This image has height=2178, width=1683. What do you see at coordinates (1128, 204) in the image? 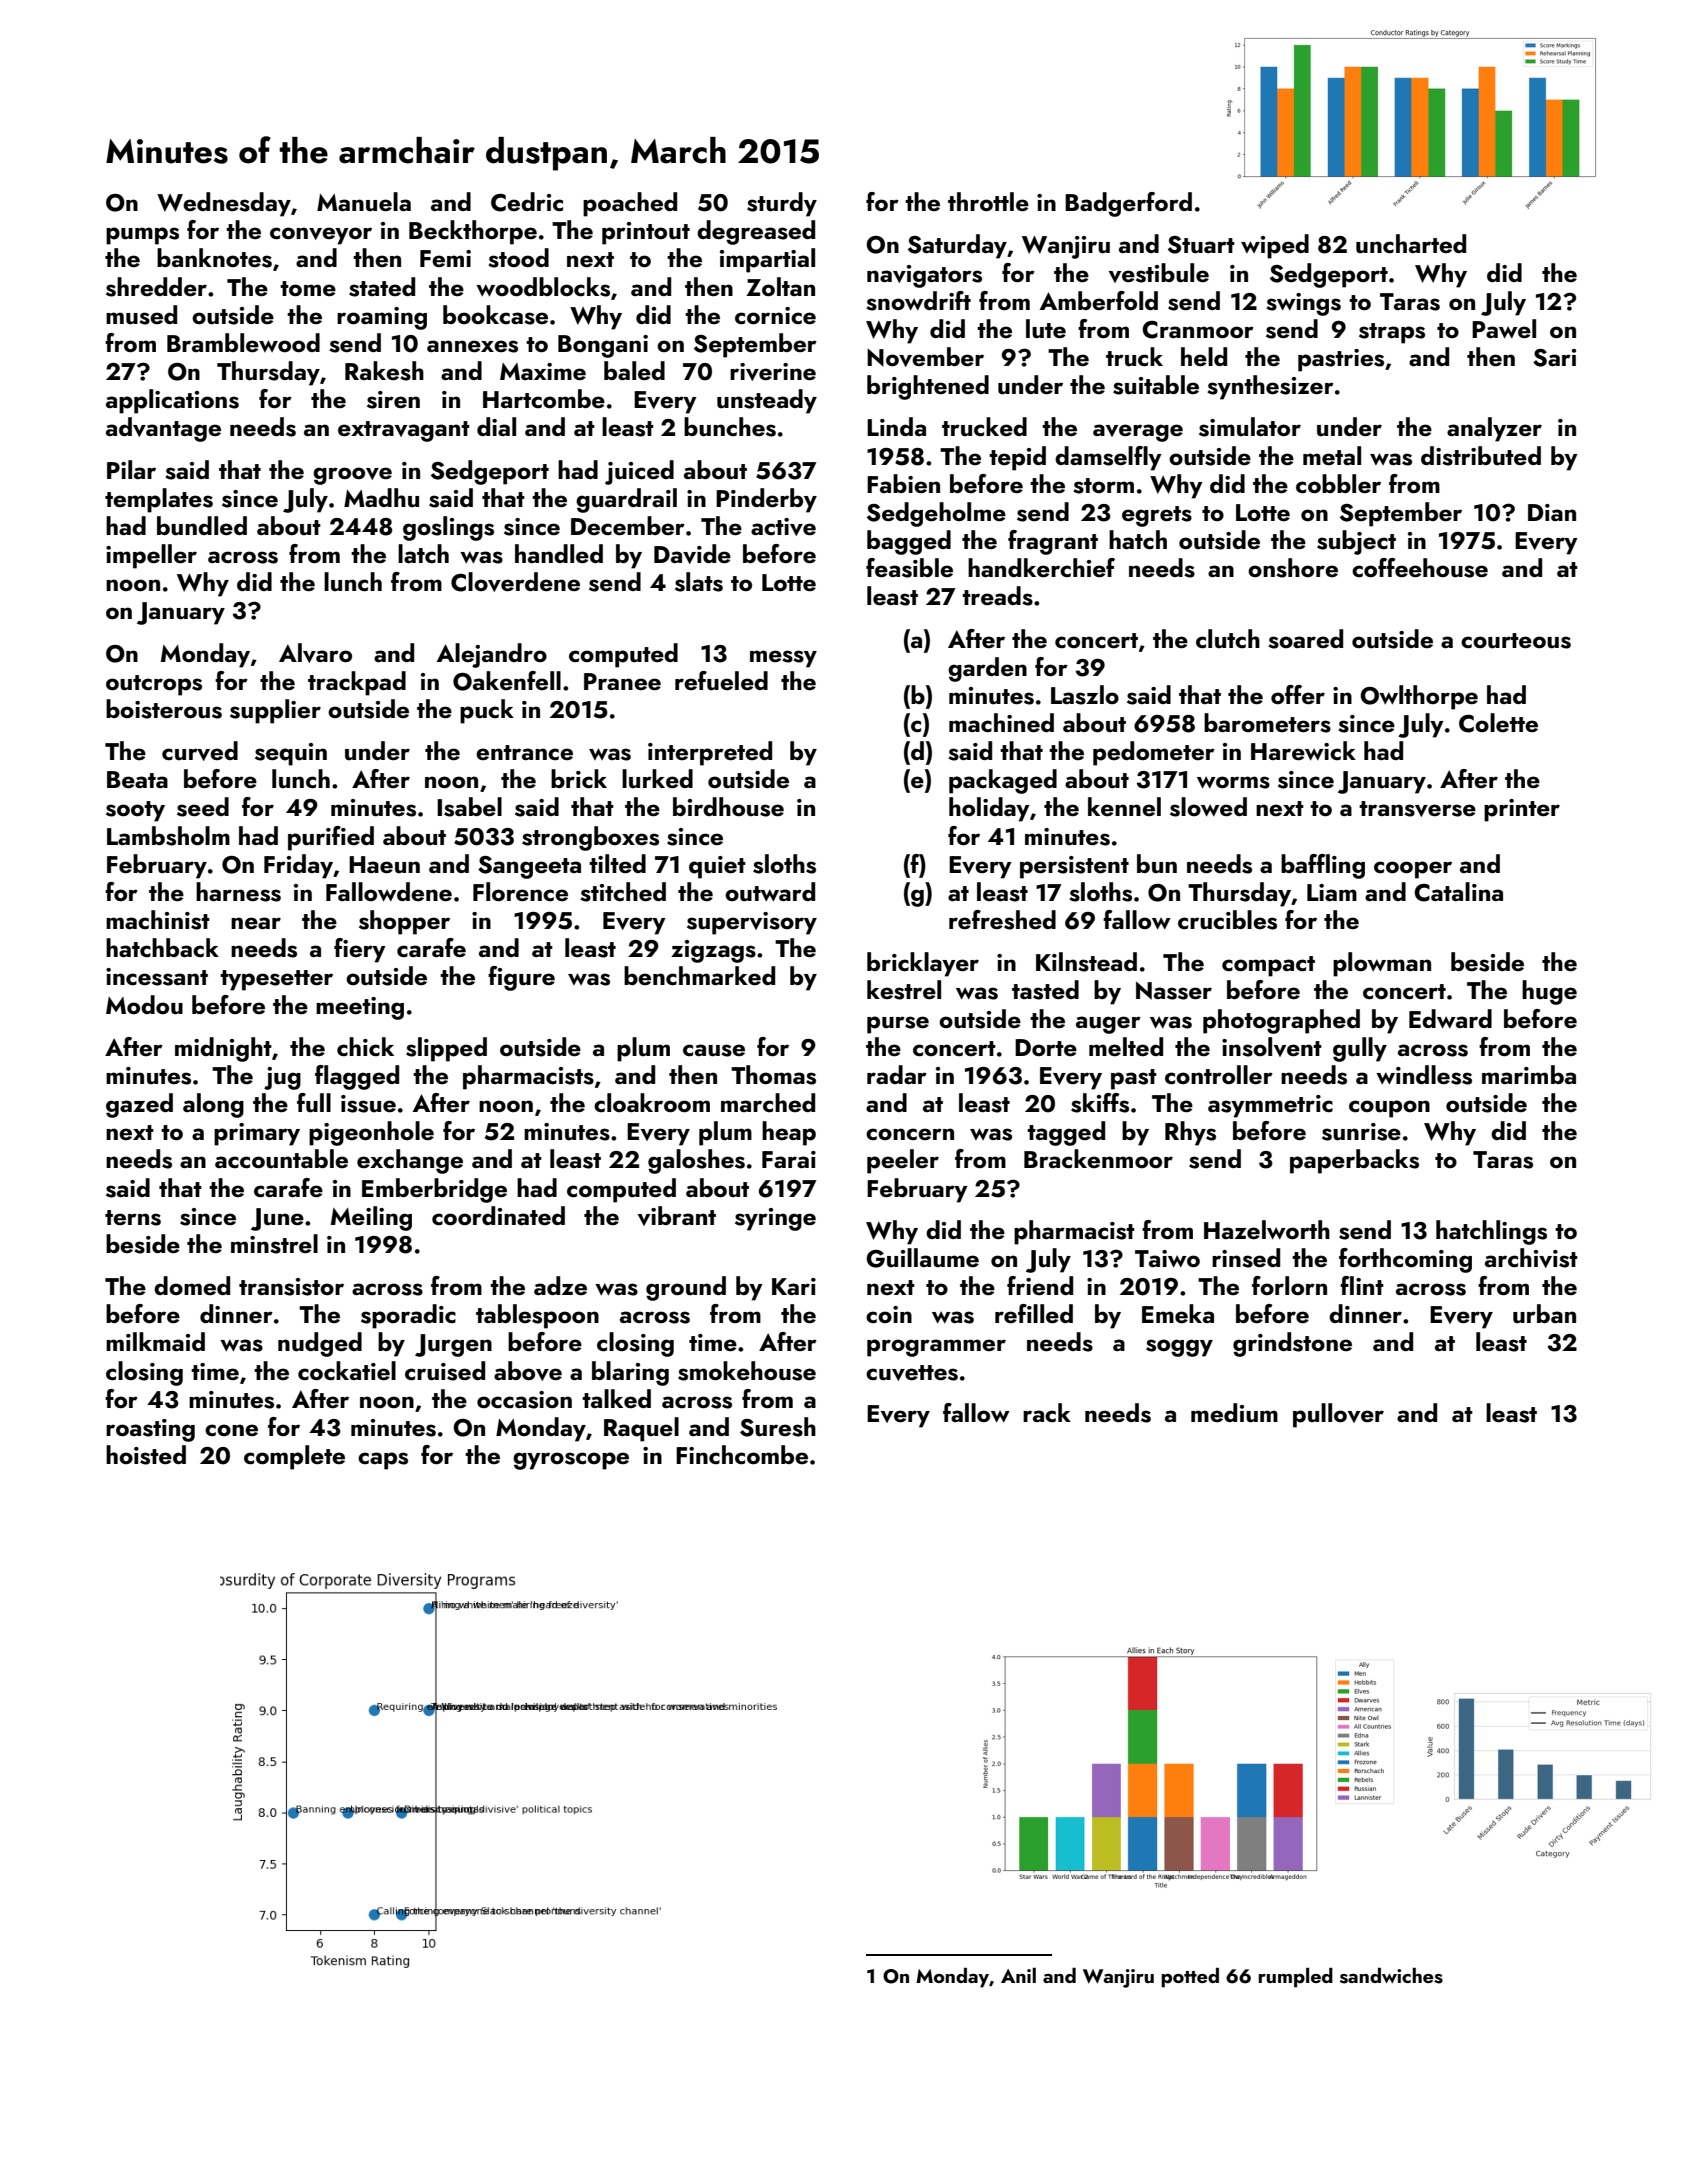
I see `Badgerford` at bounding box center [1128, 204].
